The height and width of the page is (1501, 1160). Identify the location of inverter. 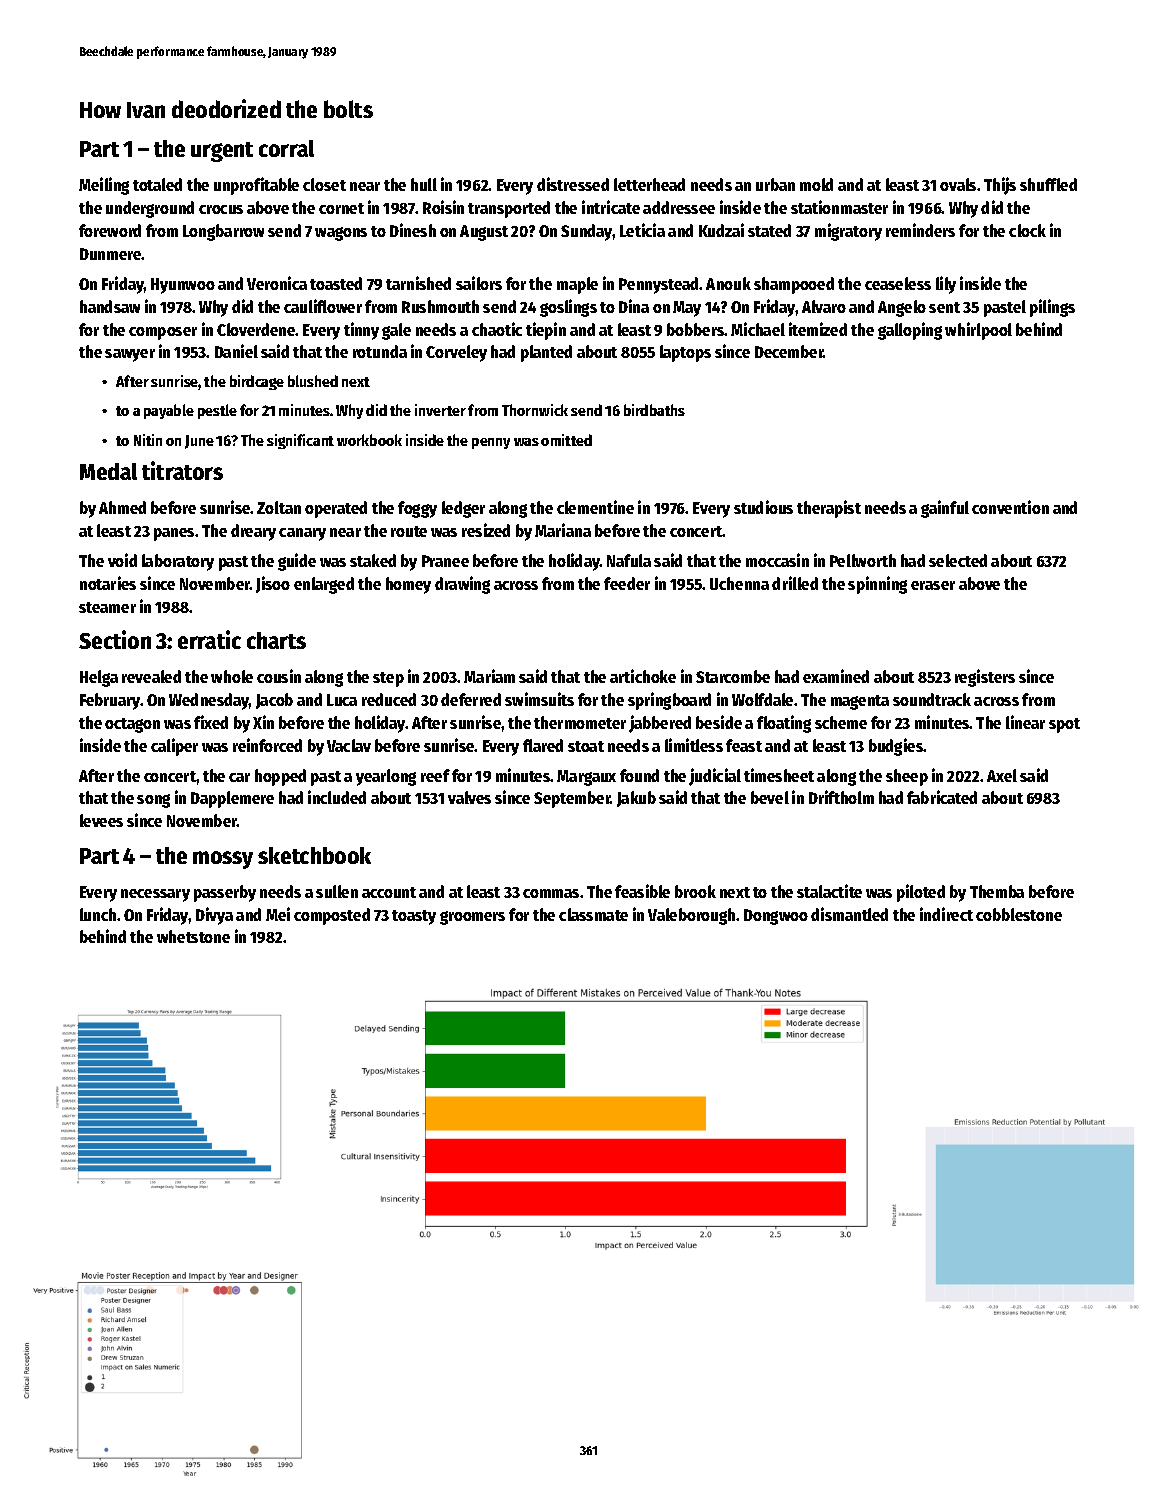
(440, 410).
